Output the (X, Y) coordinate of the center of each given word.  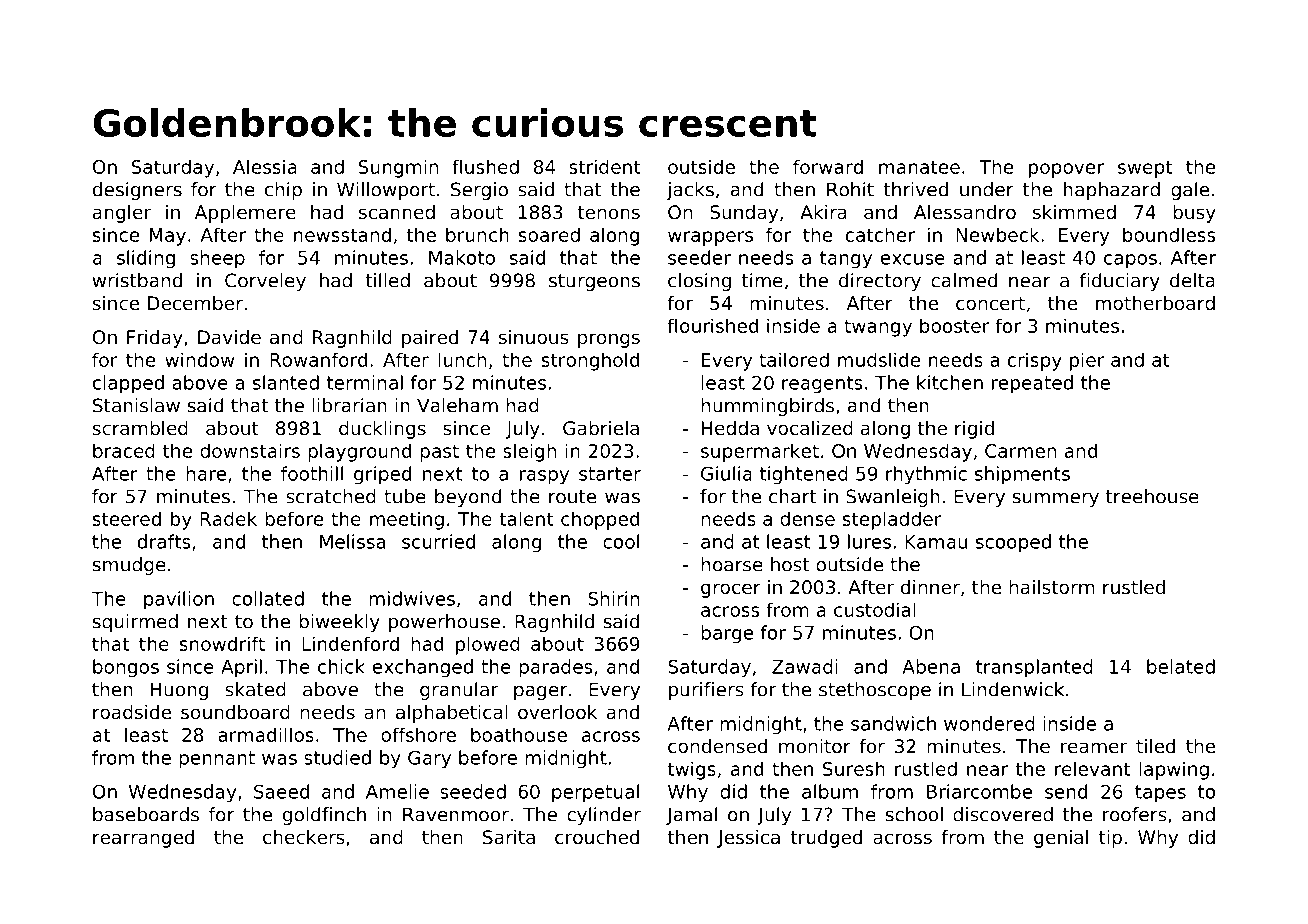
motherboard (1155, 303)
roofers (1135, 814)
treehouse (1152, 496)
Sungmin (398, 168)
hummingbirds (767, 407)
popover (1066, 170)
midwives (412, 598)
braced (124, 450)
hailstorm (1052, 587)
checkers (304, 837)
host (790, 564)
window (199, 359)
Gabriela (601, 428)
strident (605, 166)
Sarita (509, 837)
